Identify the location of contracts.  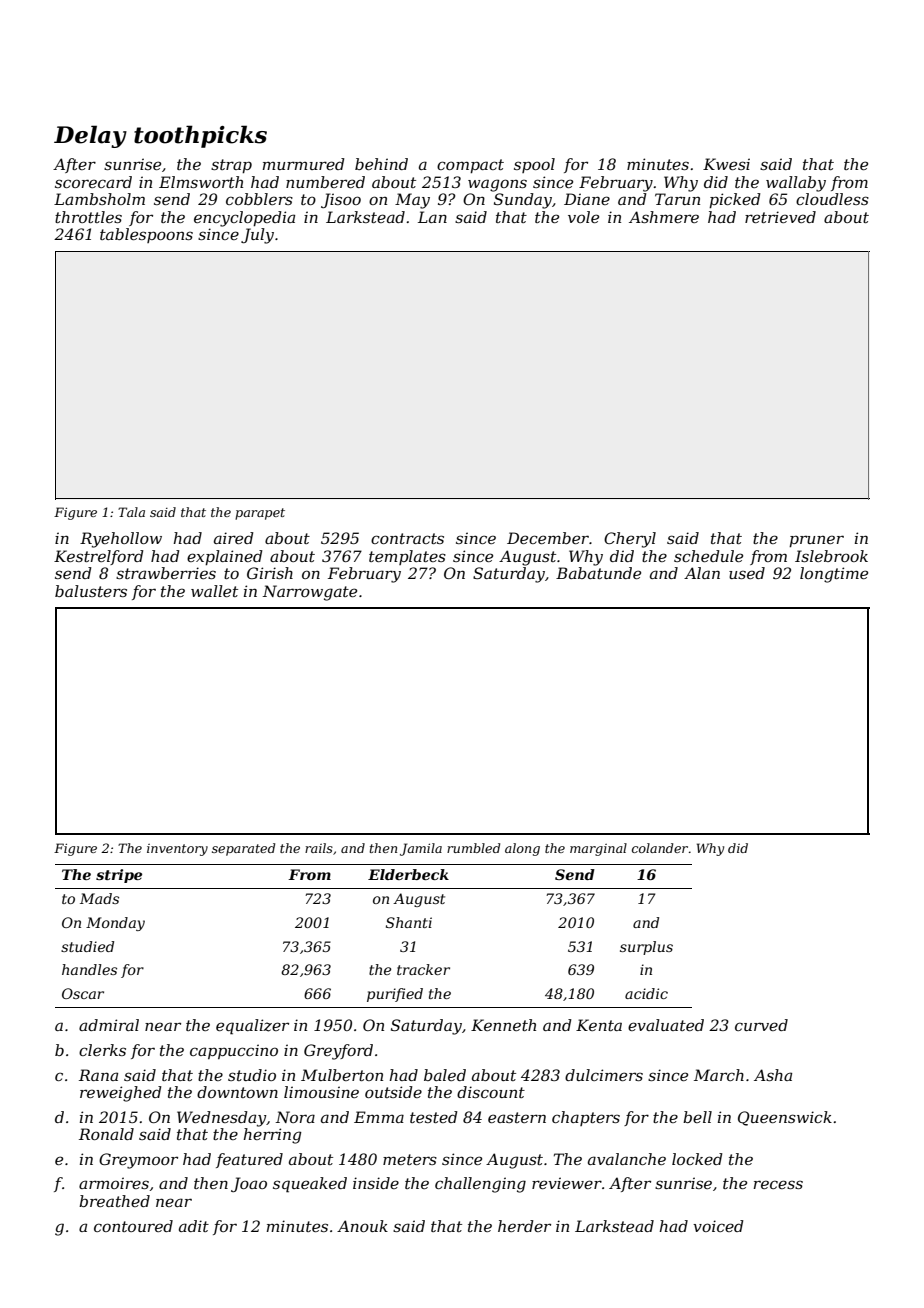
(407, 538).
